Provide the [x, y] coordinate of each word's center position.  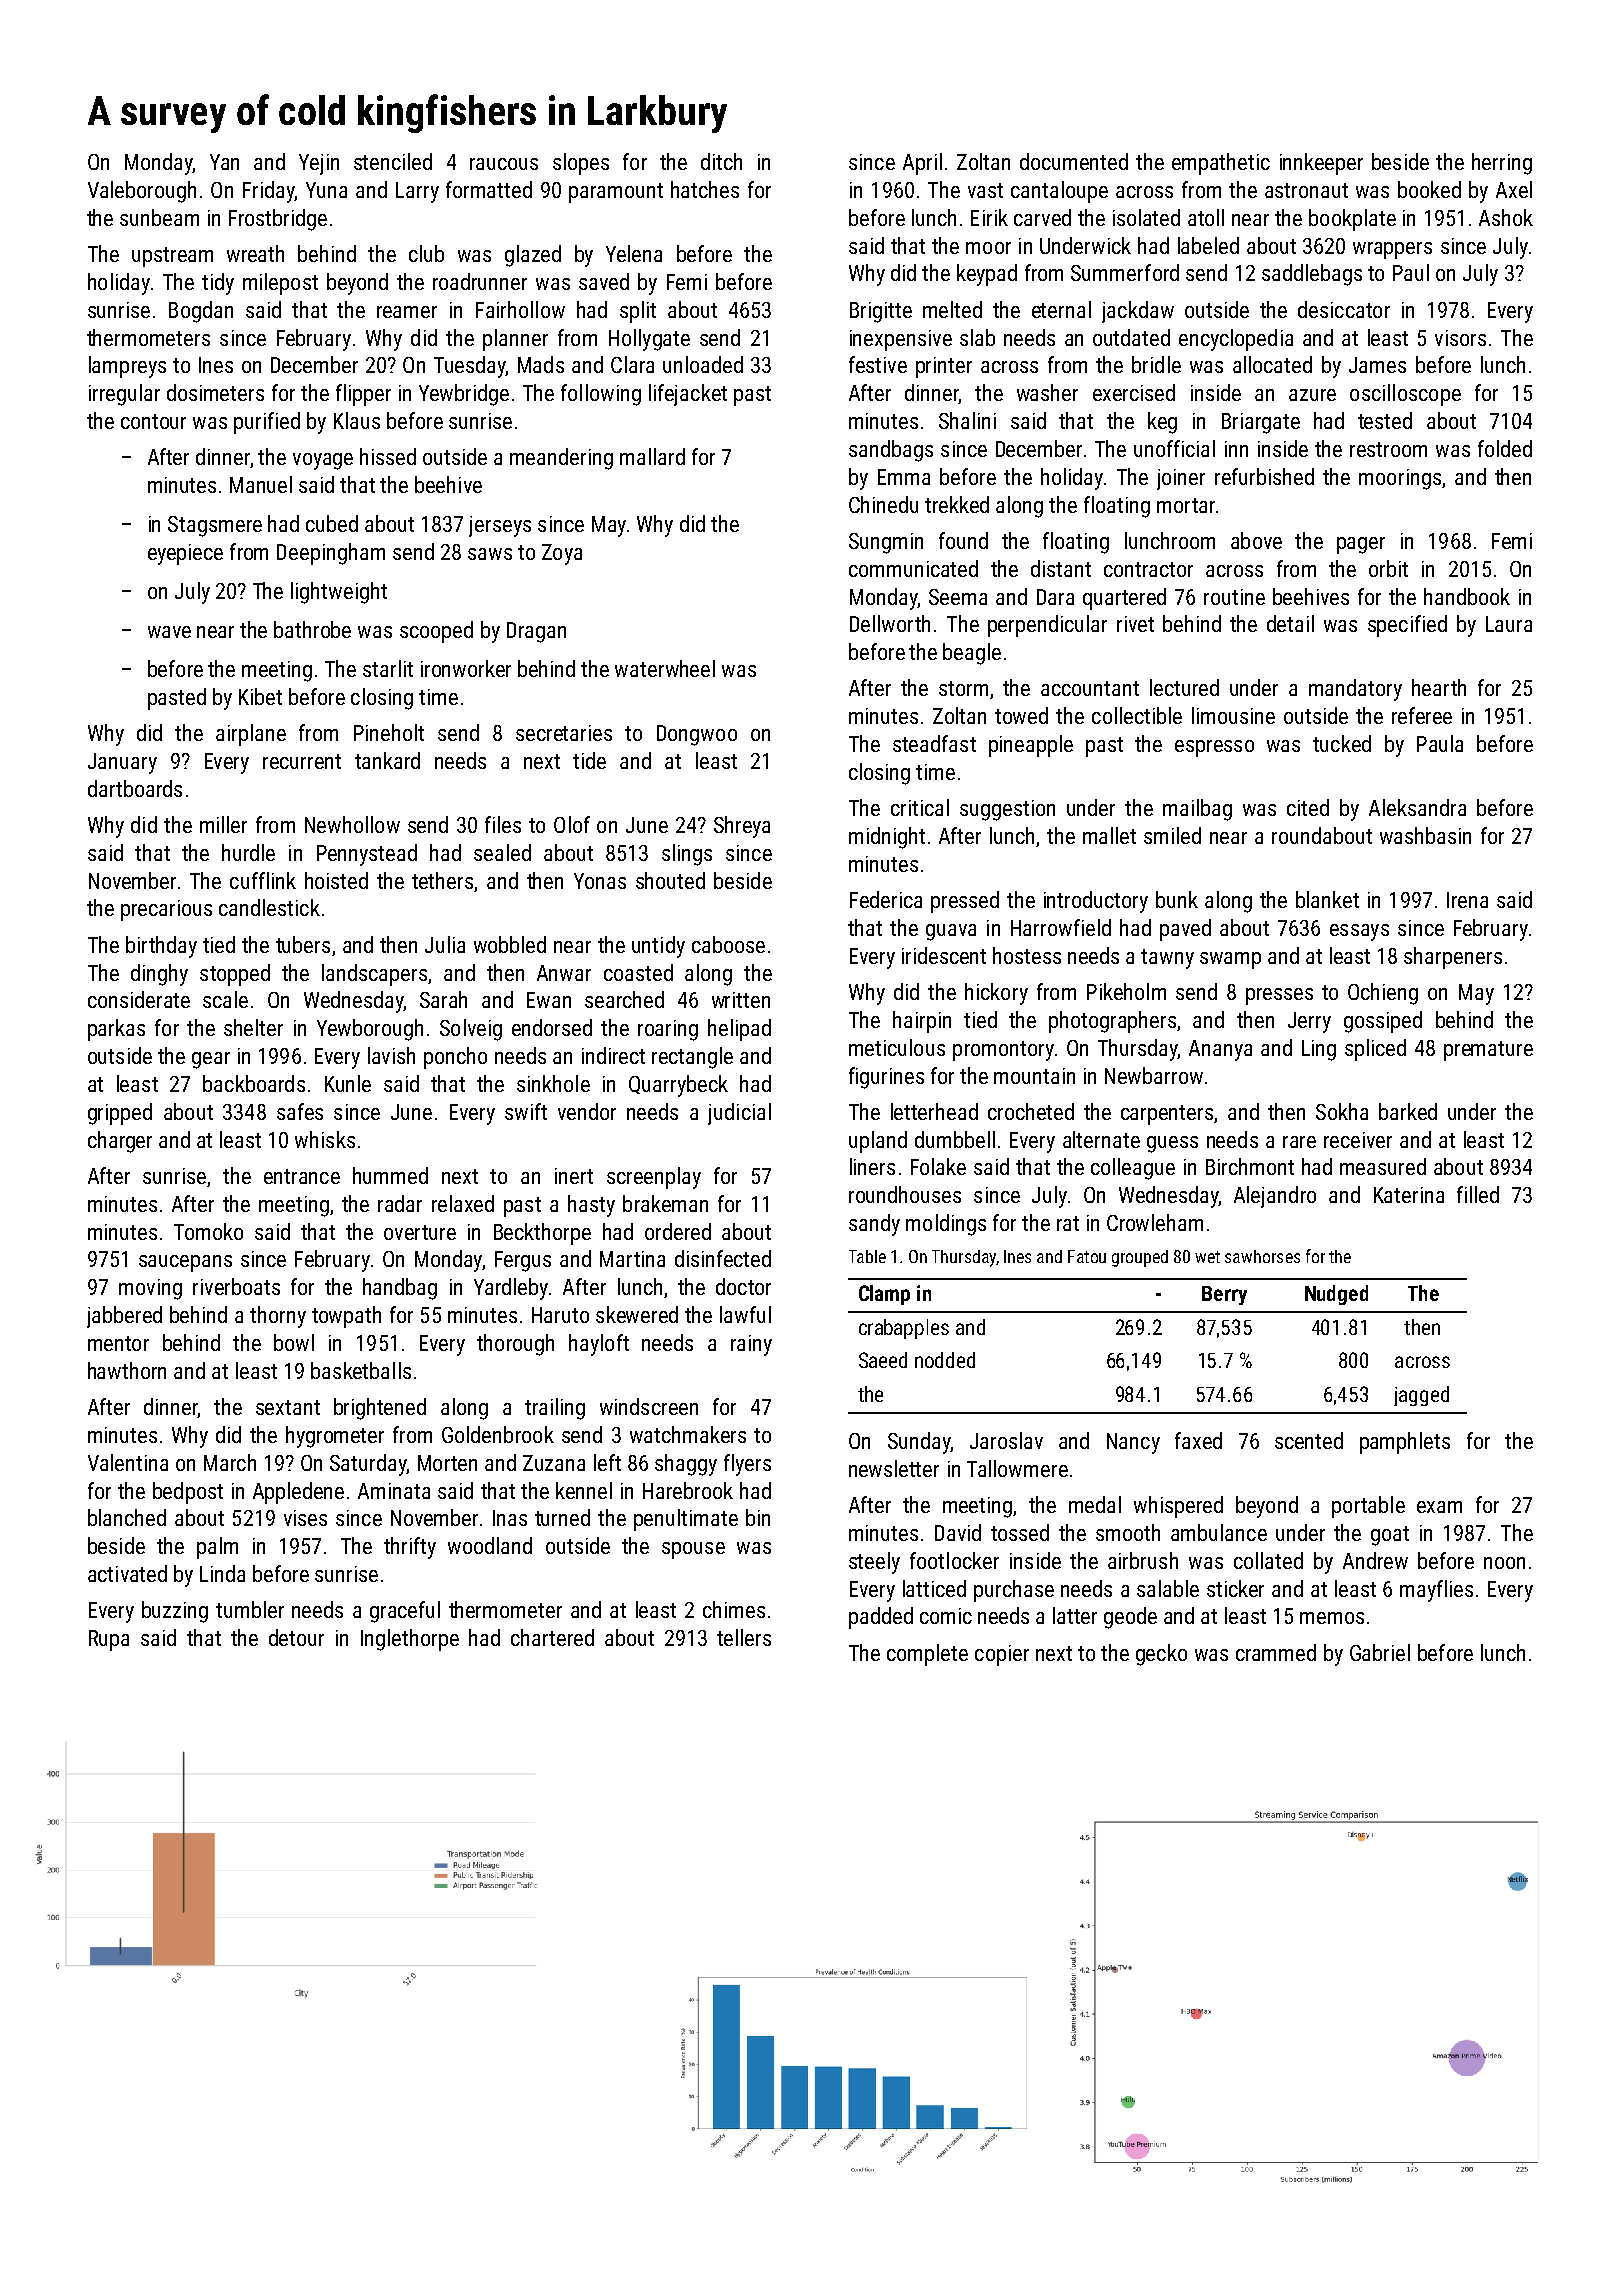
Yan [224, 162]
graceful [405, 1612]
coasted [638, 972]
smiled [1172, 835]
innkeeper [1321, 164]
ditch [721, 161]
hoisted [336, 880]
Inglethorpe [410, 1640]
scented [1309, 1440]
